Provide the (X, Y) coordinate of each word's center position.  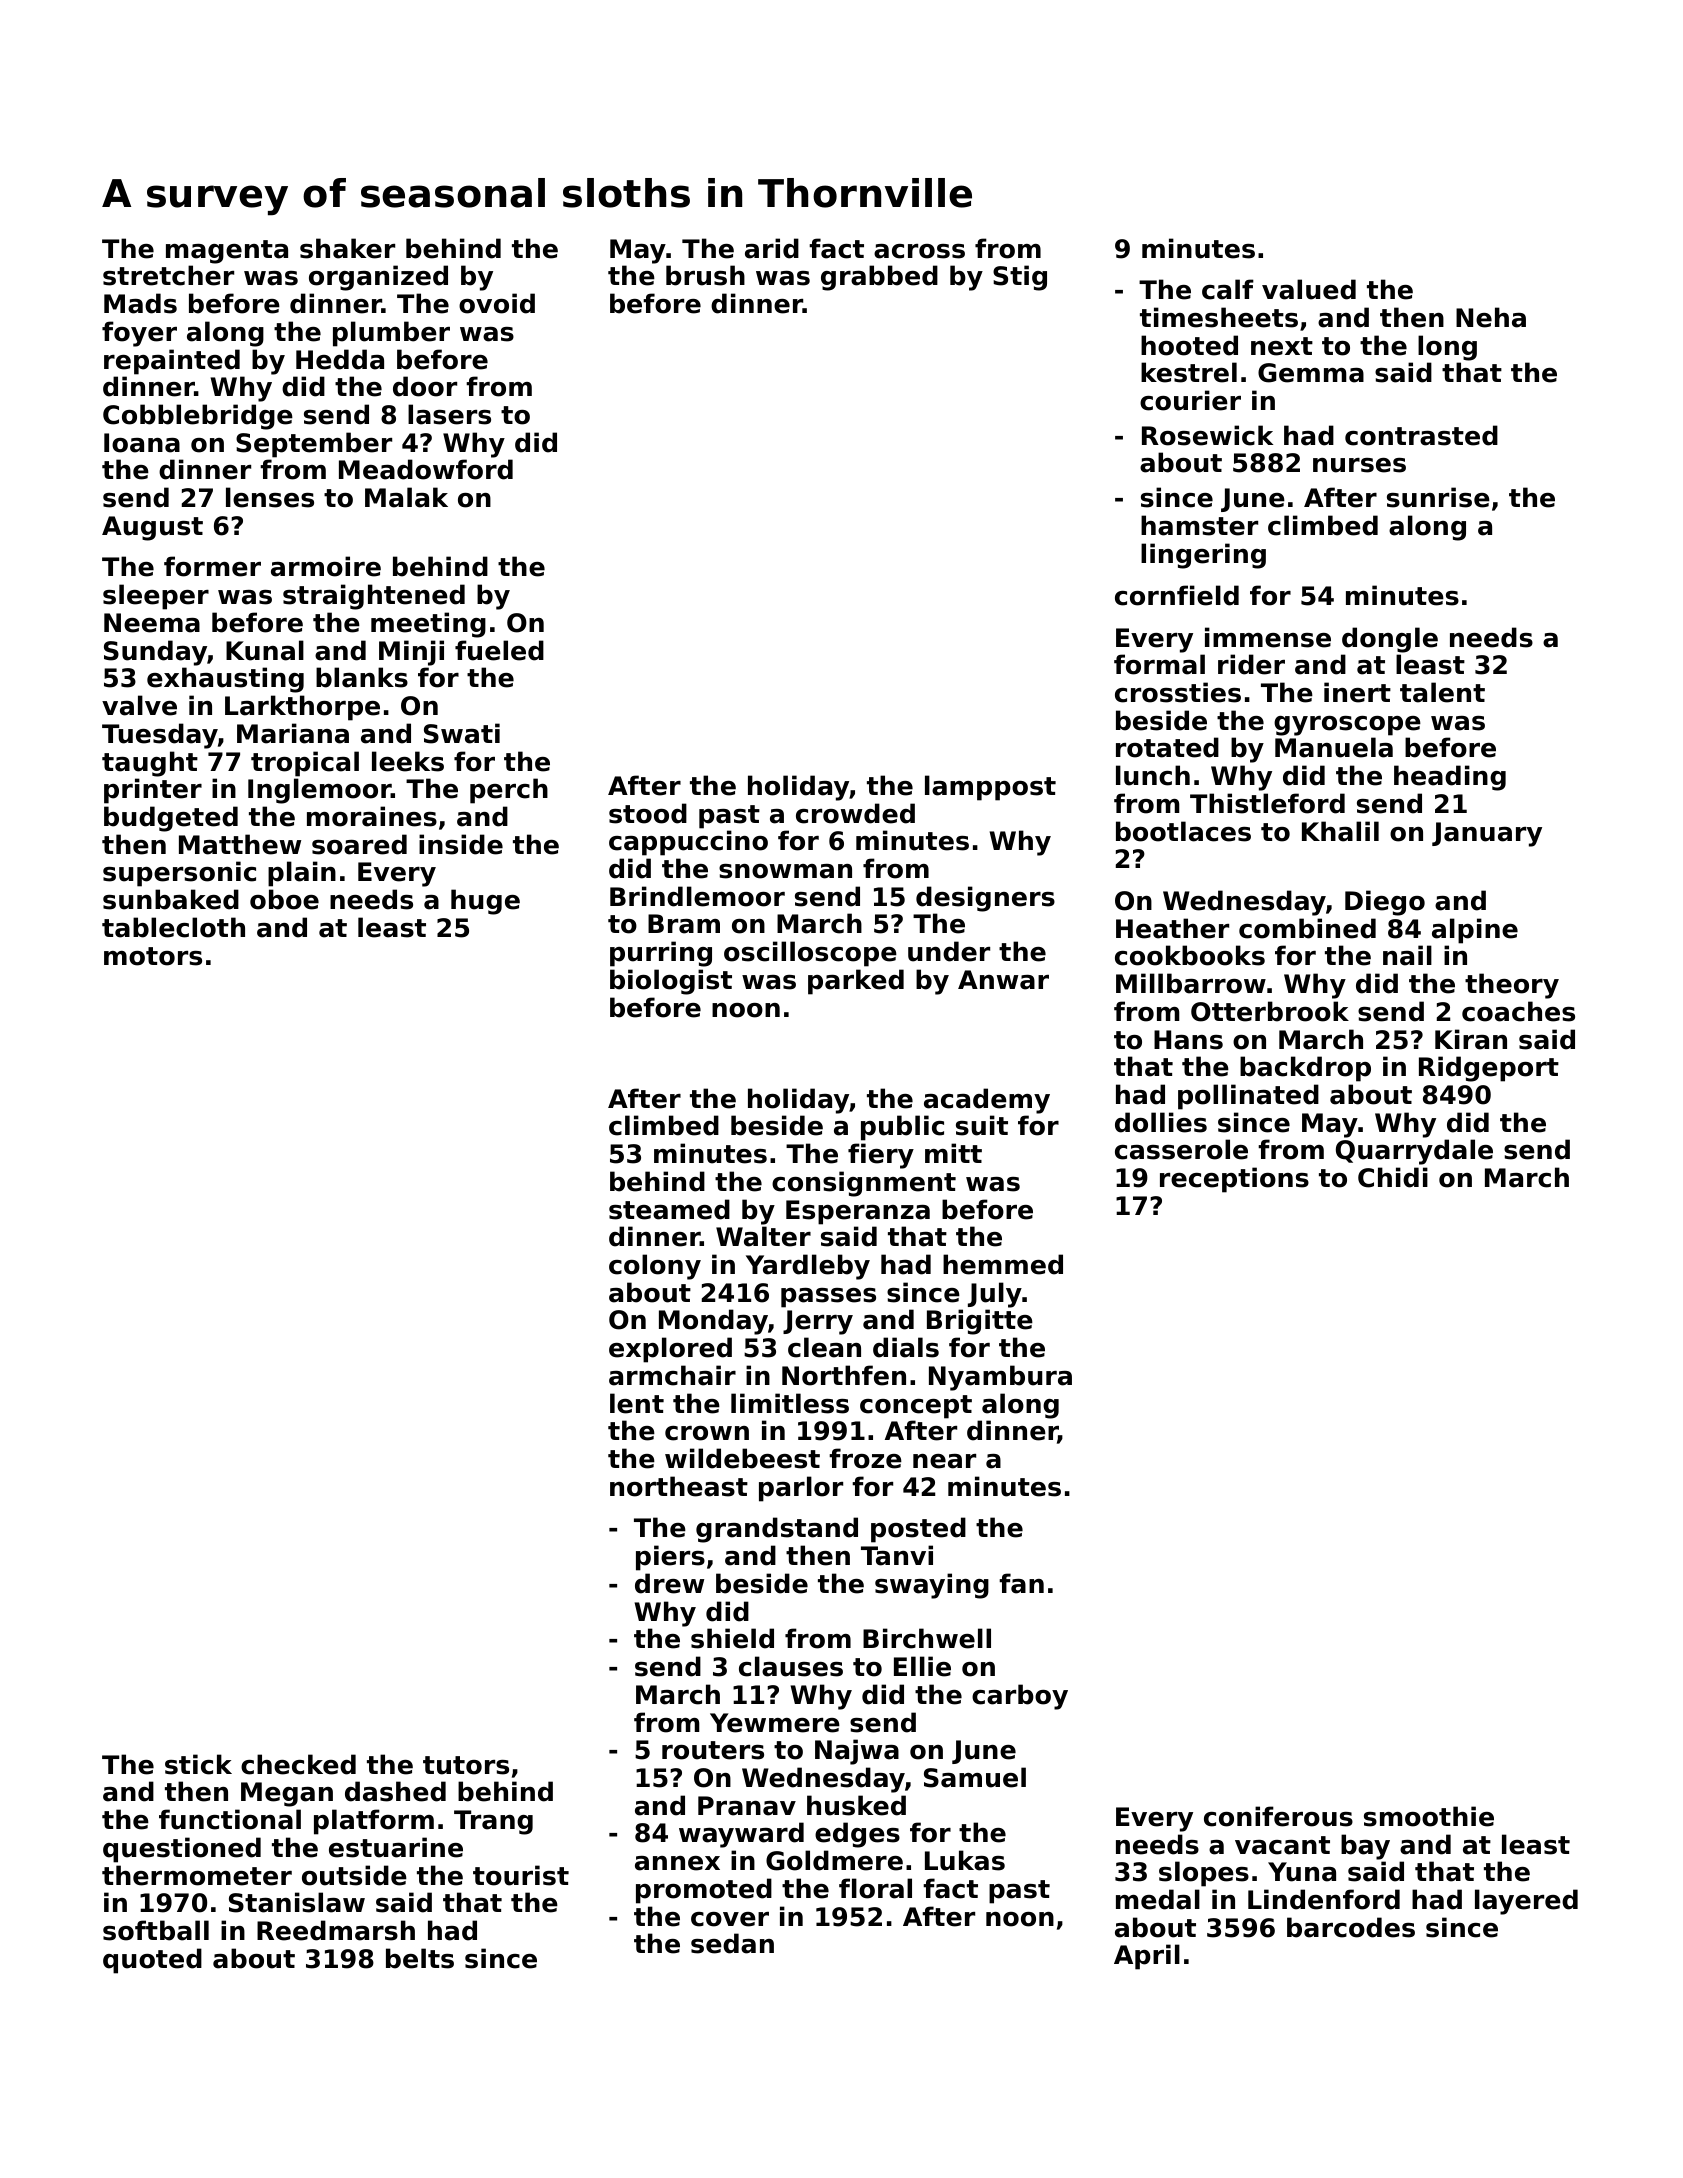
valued (1309, 289)
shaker (347, 248)
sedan (732, 1943)
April (1147, 1957)
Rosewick (1207, 435)
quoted (152, 1961)
